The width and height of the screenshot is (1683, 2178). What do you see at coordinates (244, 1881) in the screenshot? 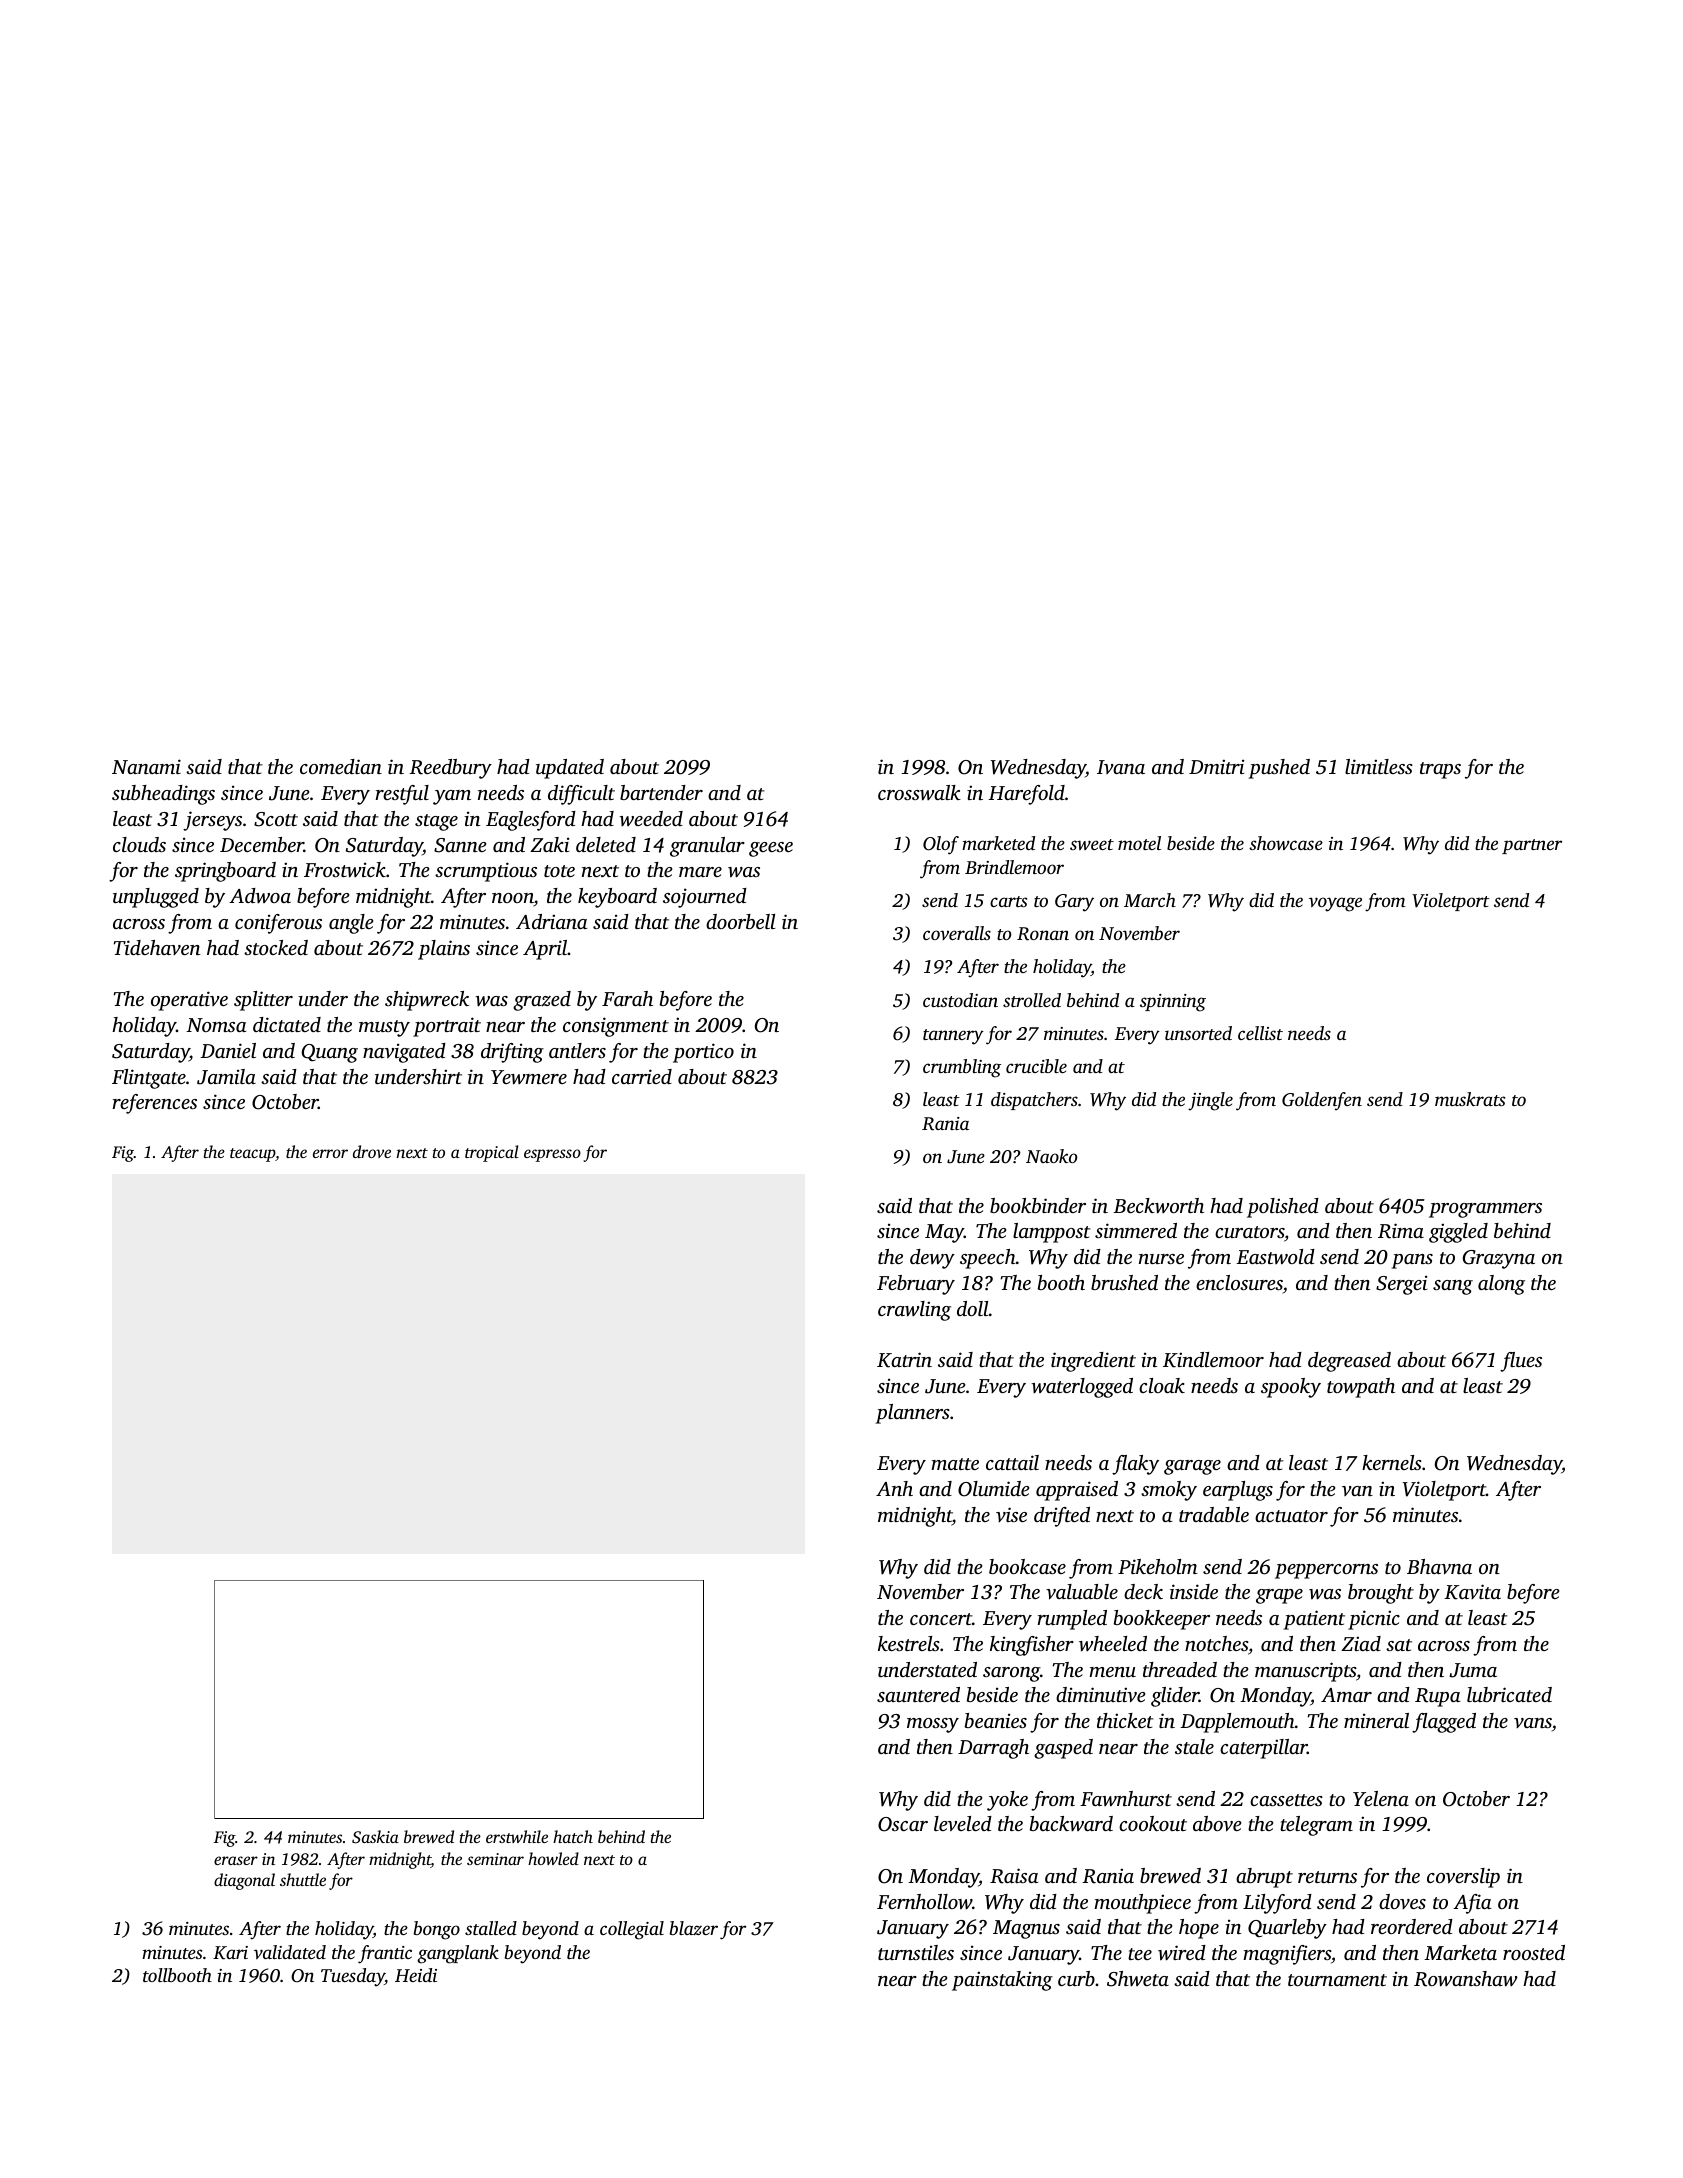
I see `diagonal` at bounding box center [244, 1881].
